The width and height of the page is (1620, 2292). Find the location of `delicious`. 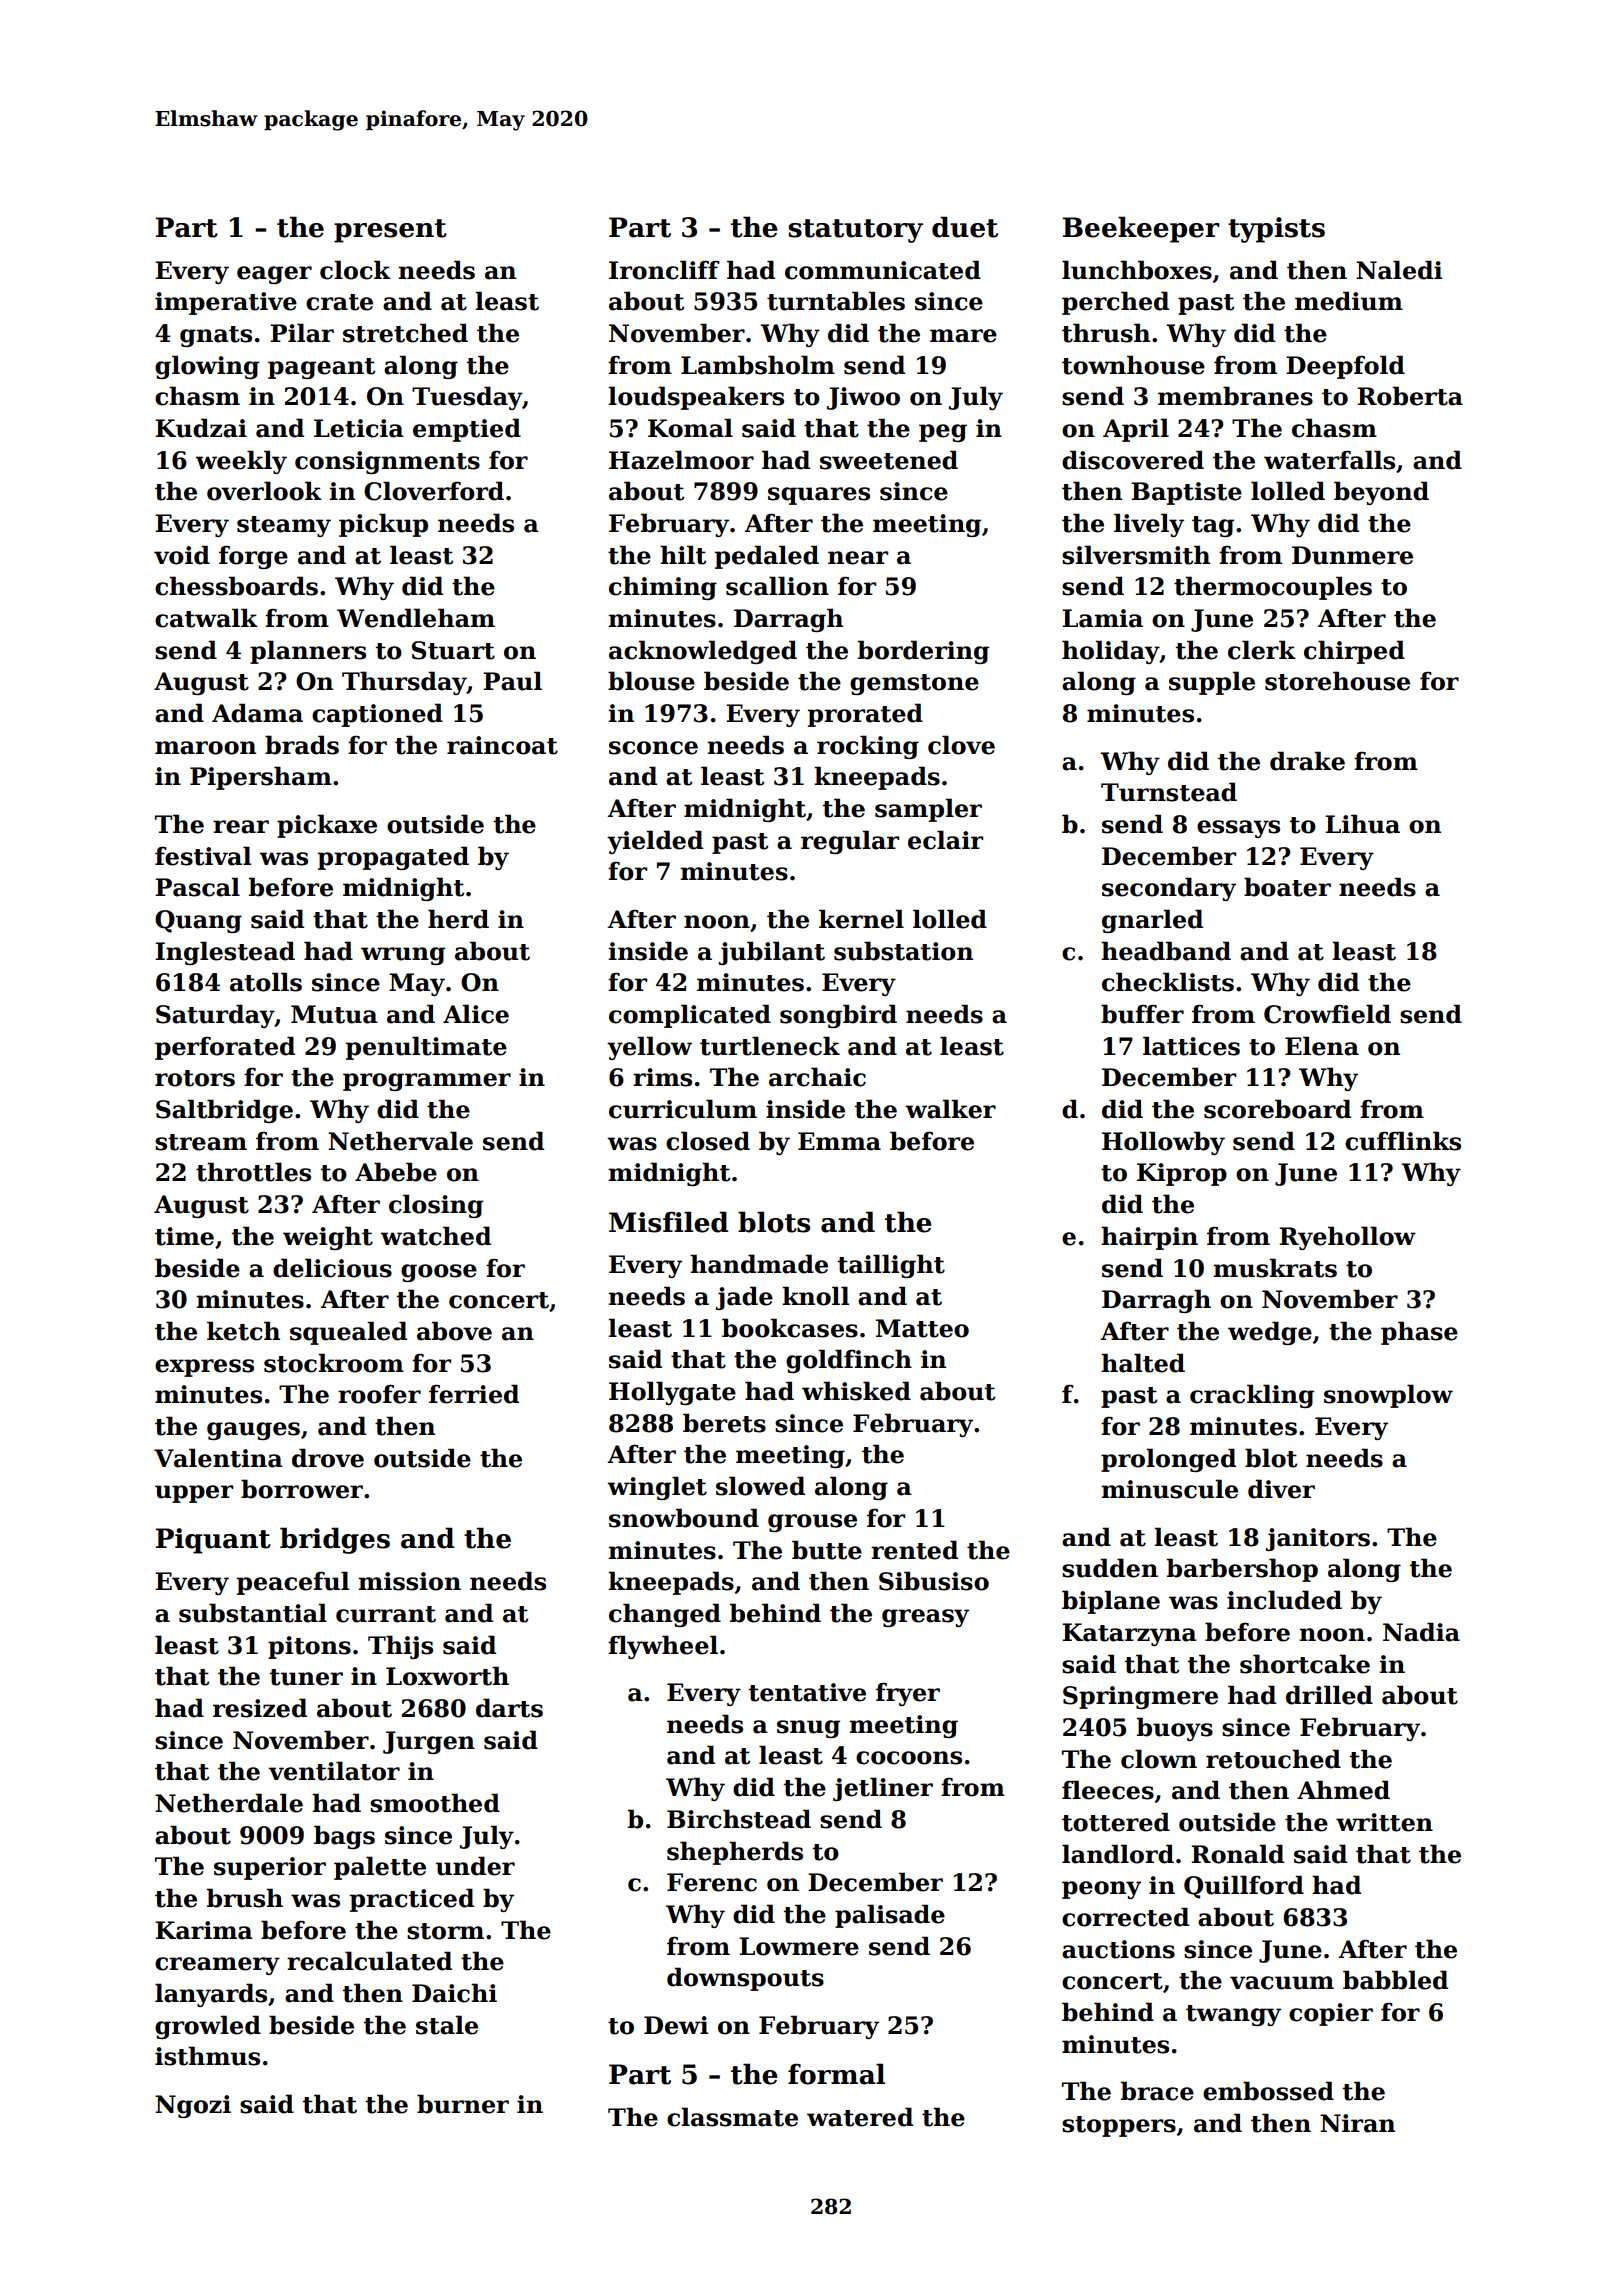

delicious is located at coordinates (332, 1268).
